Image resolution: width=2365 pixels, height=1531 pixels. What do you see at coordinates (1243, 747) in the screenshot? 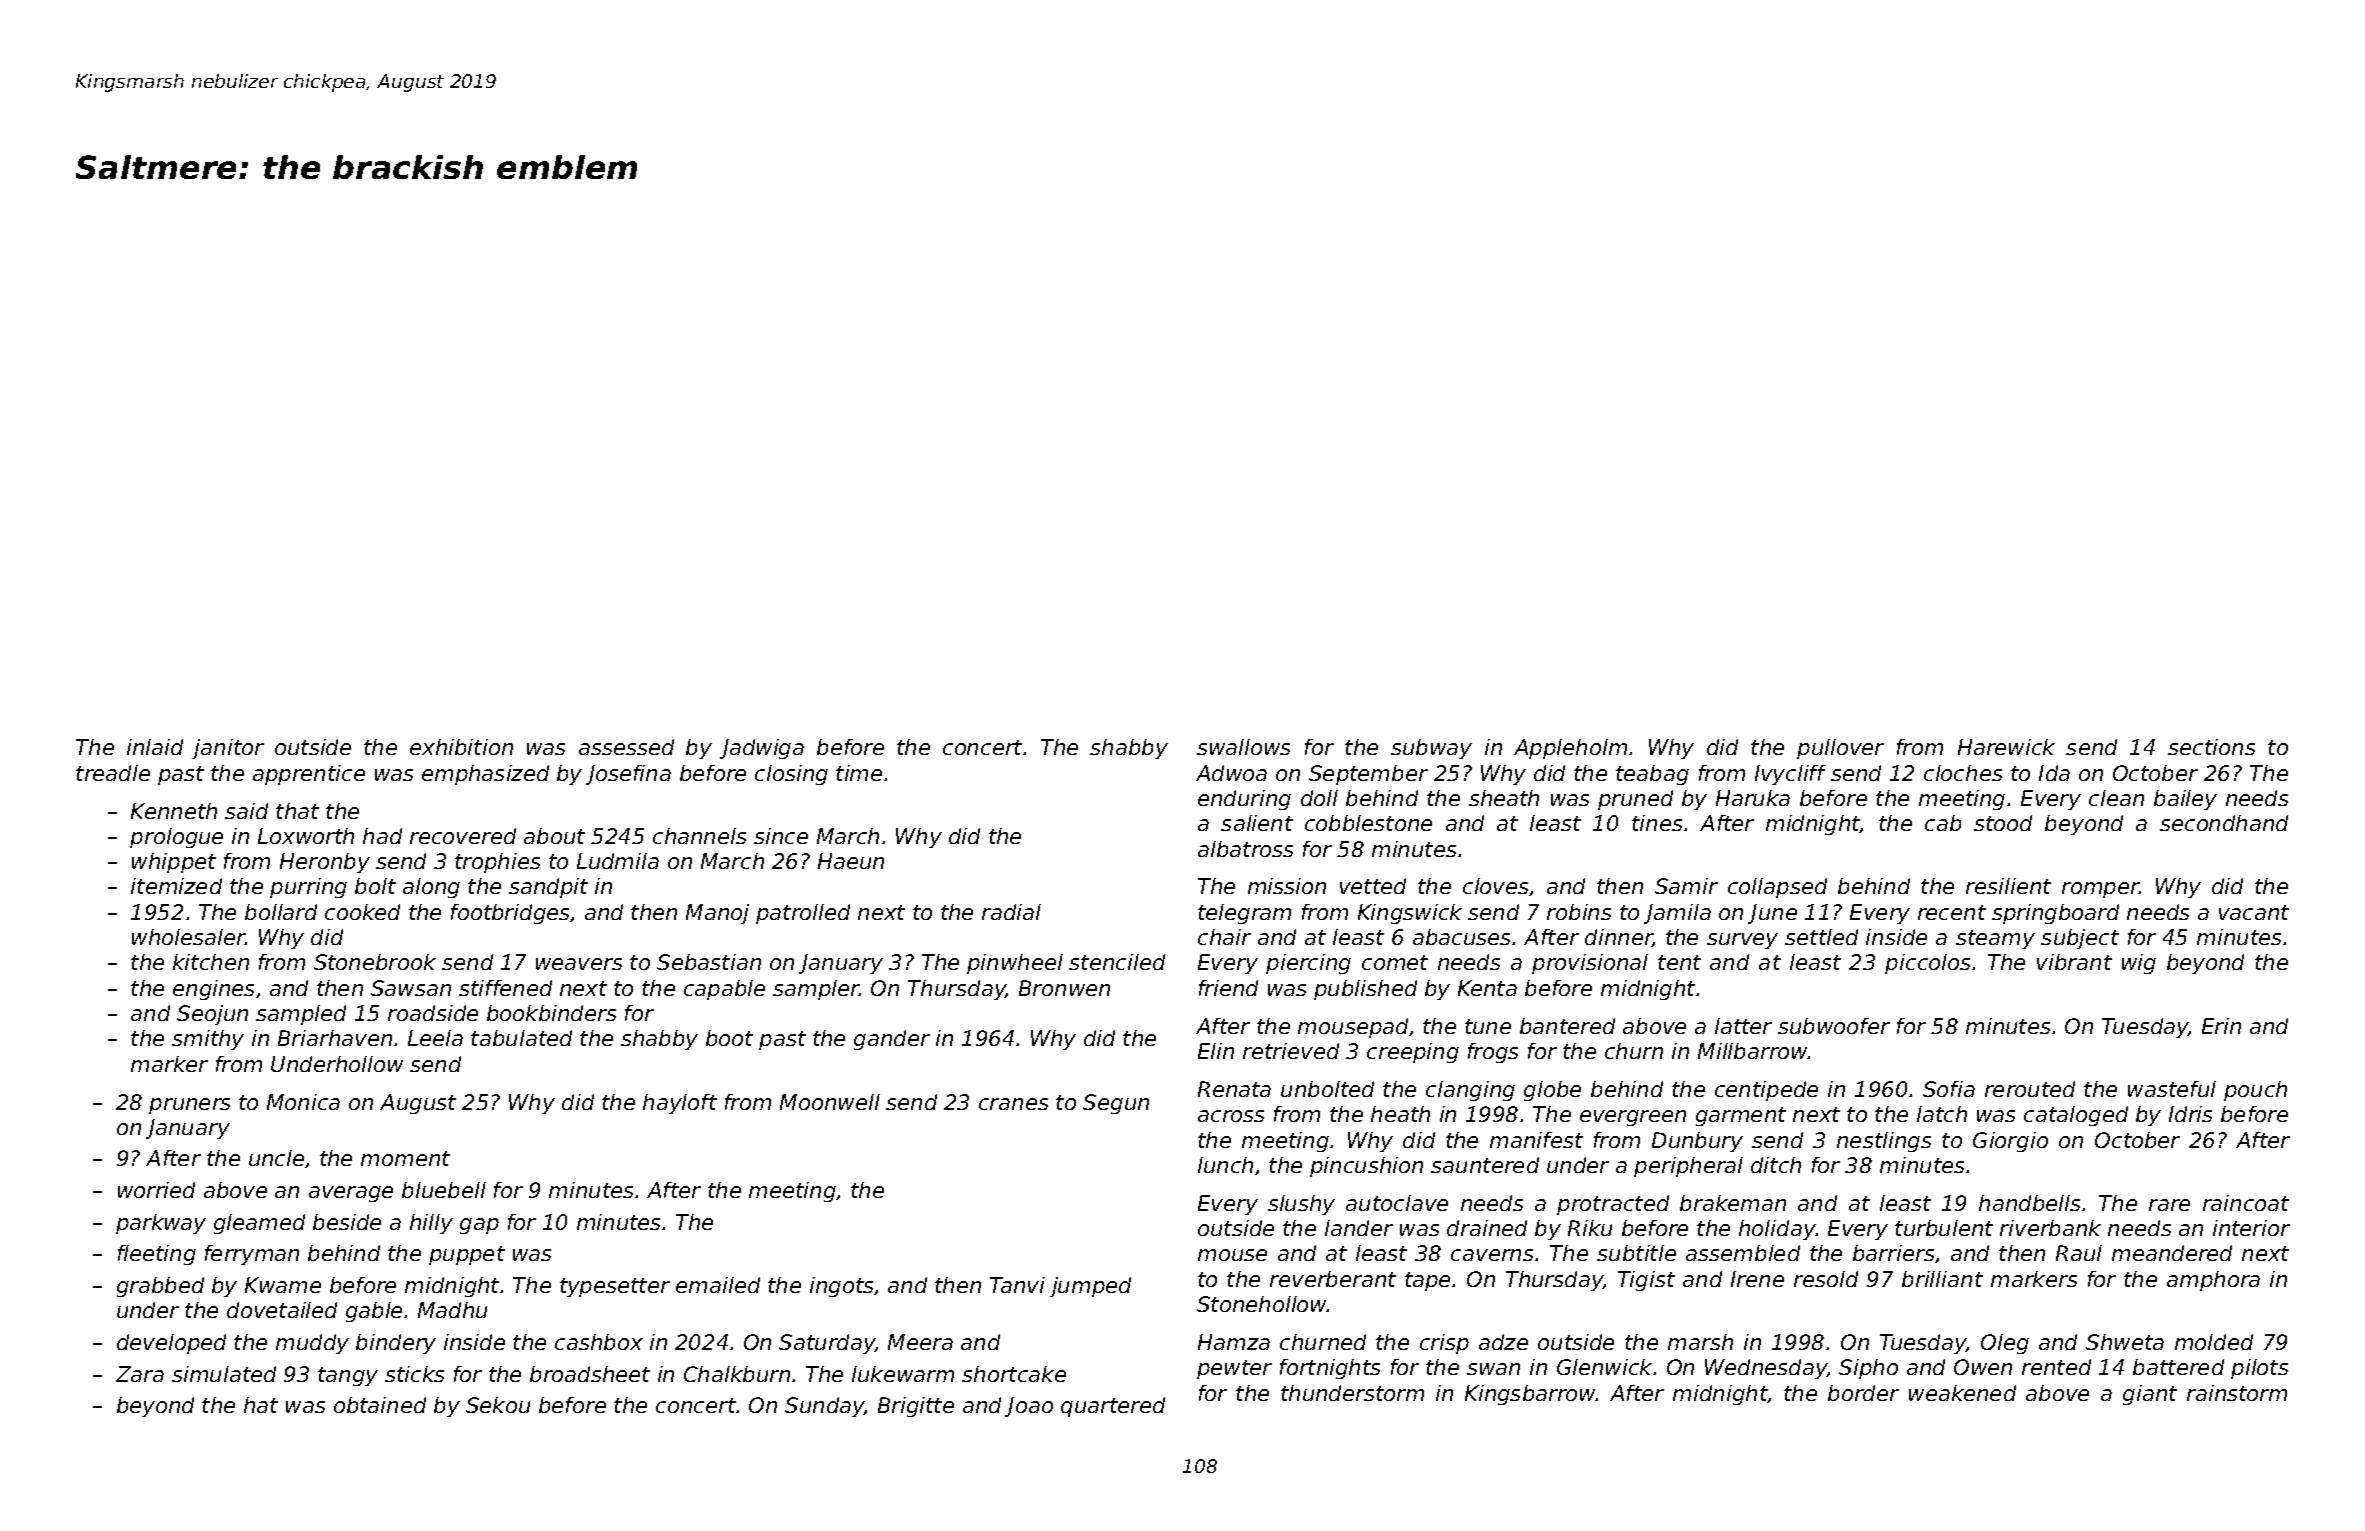
I see `swallows` at bounding box center [1243, 747].
